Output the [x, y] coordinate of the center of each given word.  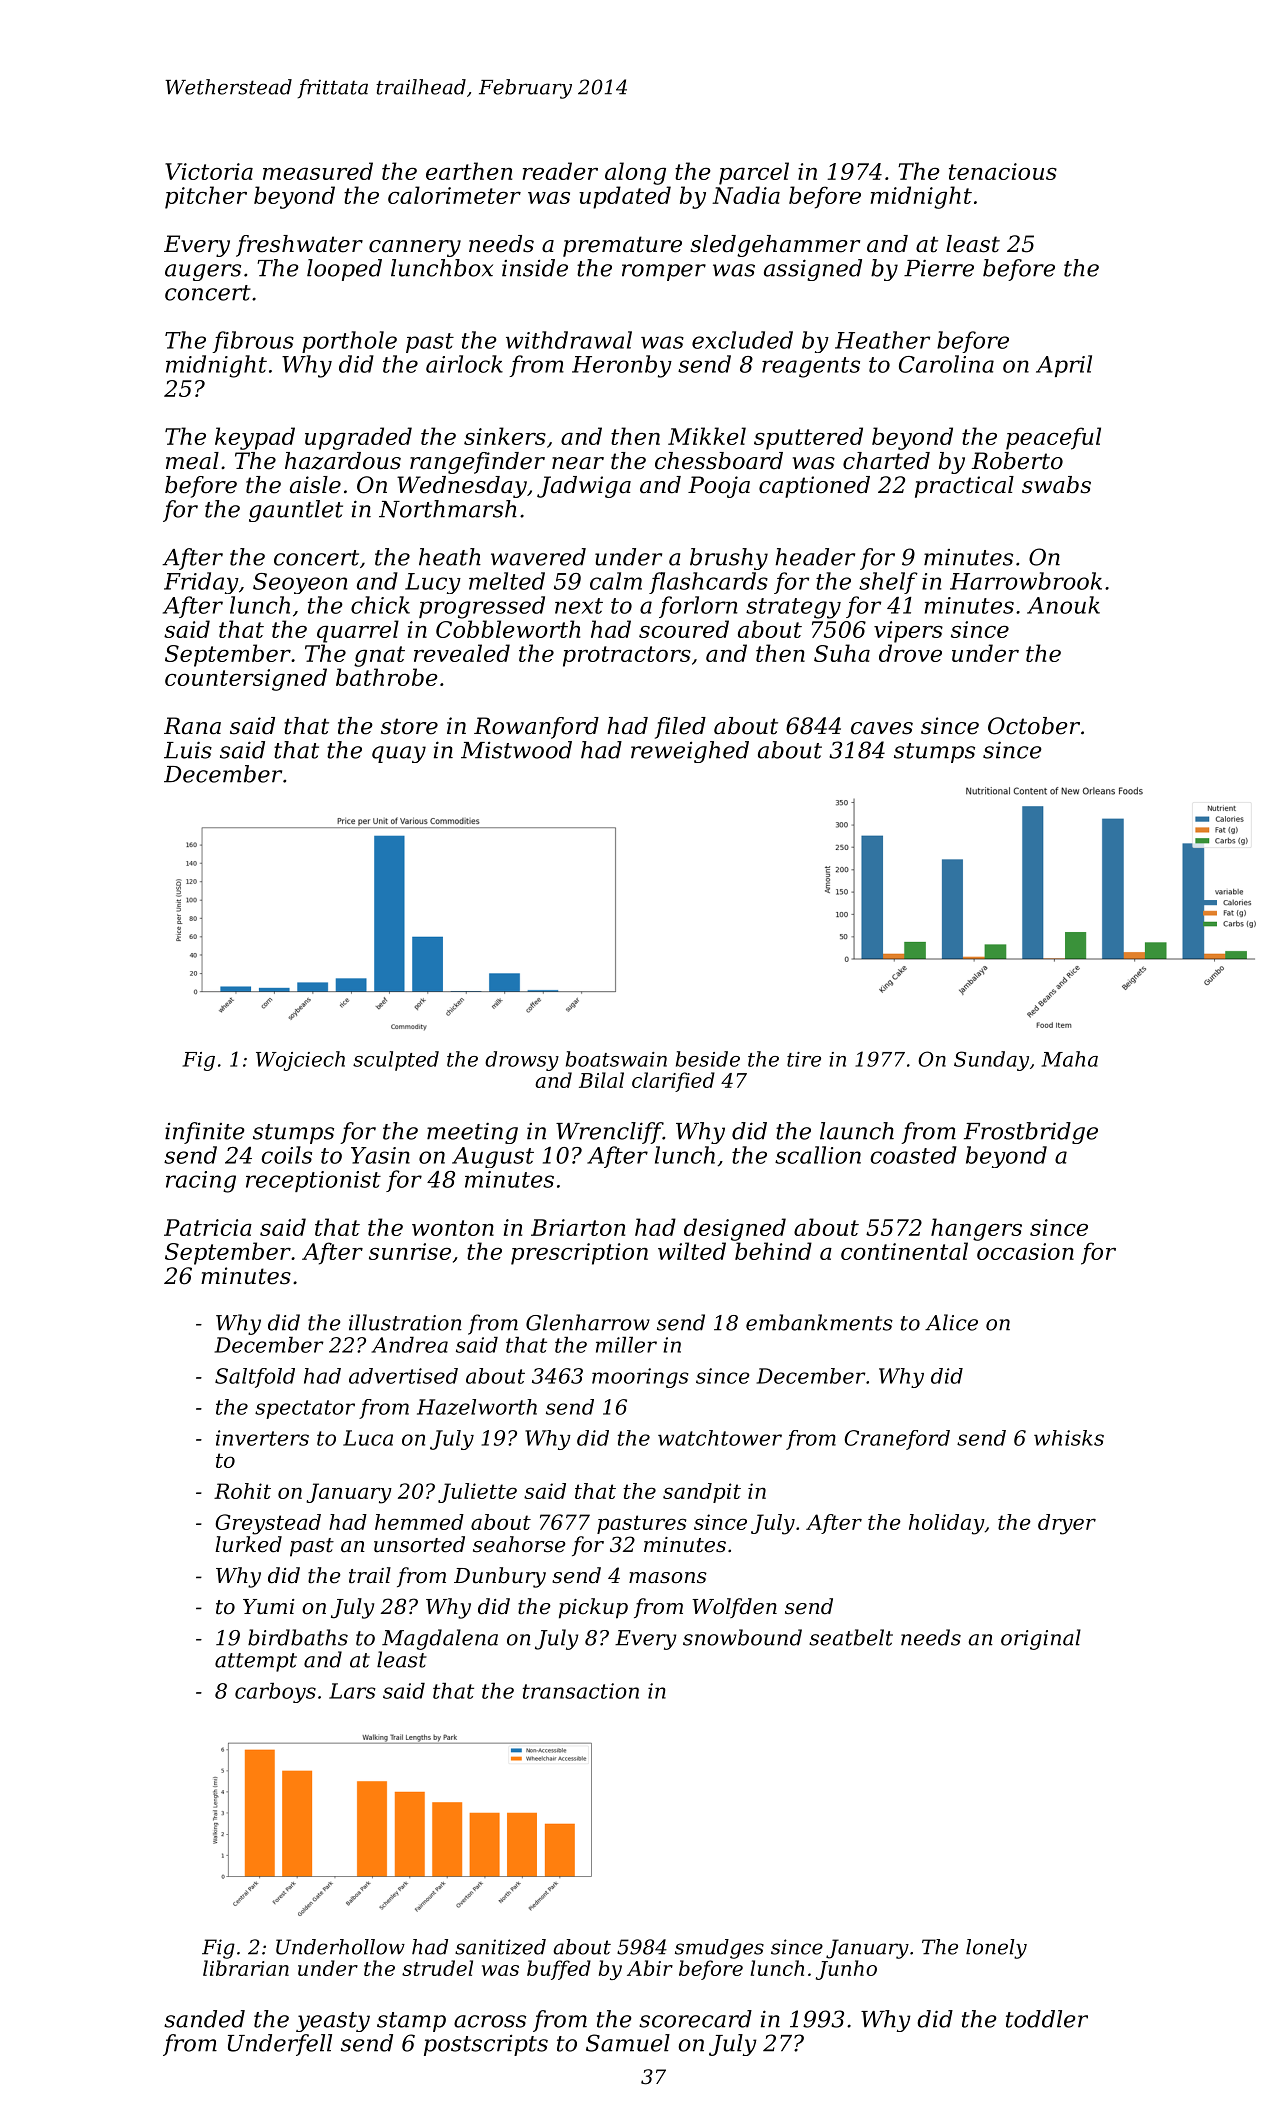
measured [318, 171]
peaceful [1053, 438]
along [635, 173]
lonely [996, 1949]
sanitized [500, 1947]
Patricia [208, 1227]
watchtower [720, 1438]
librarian [246, 1968]
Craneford [897, 1440]
